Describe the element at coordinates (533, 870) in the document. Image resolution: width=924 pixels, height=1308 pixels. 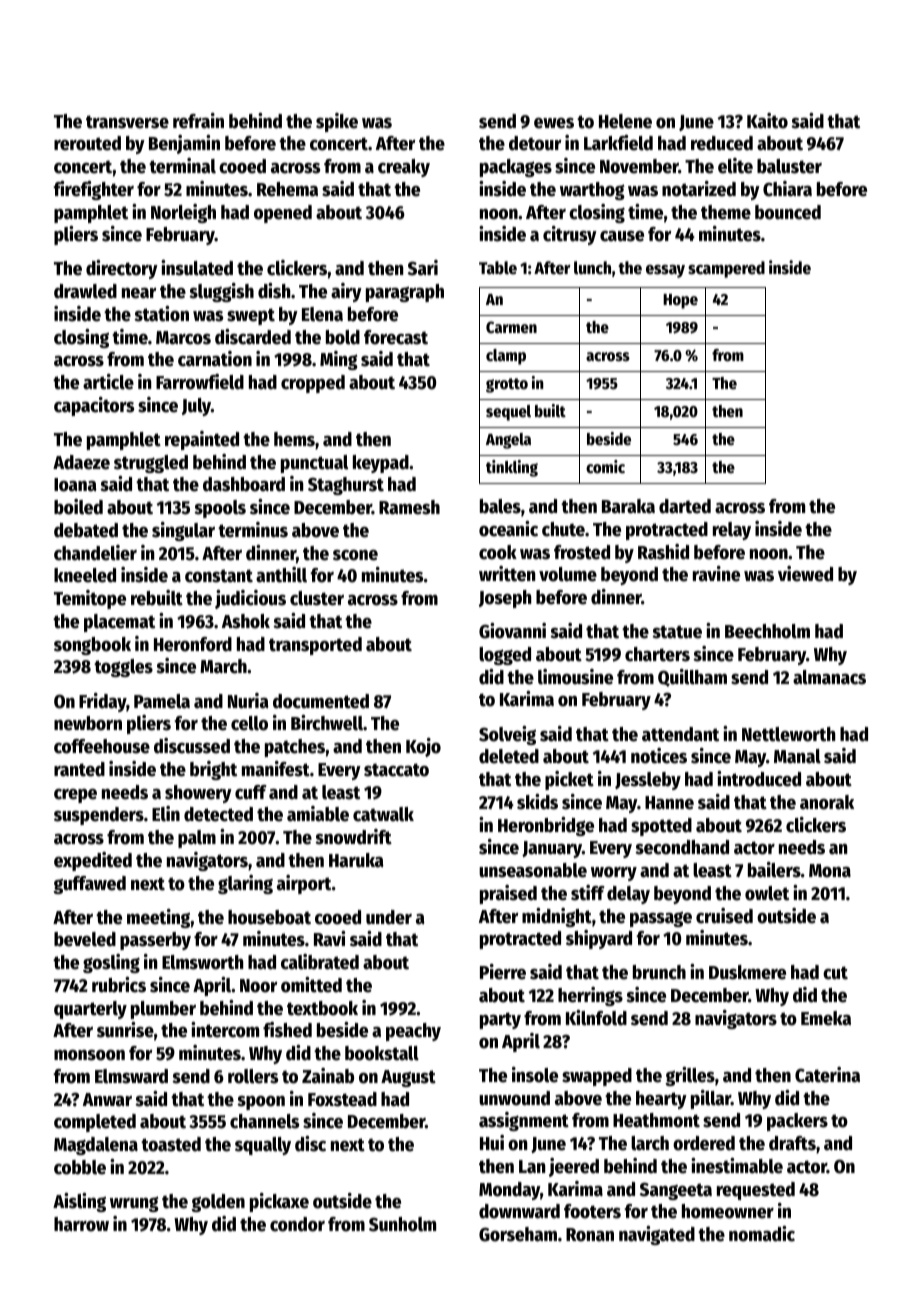
I see `unseasonable` at that location.
